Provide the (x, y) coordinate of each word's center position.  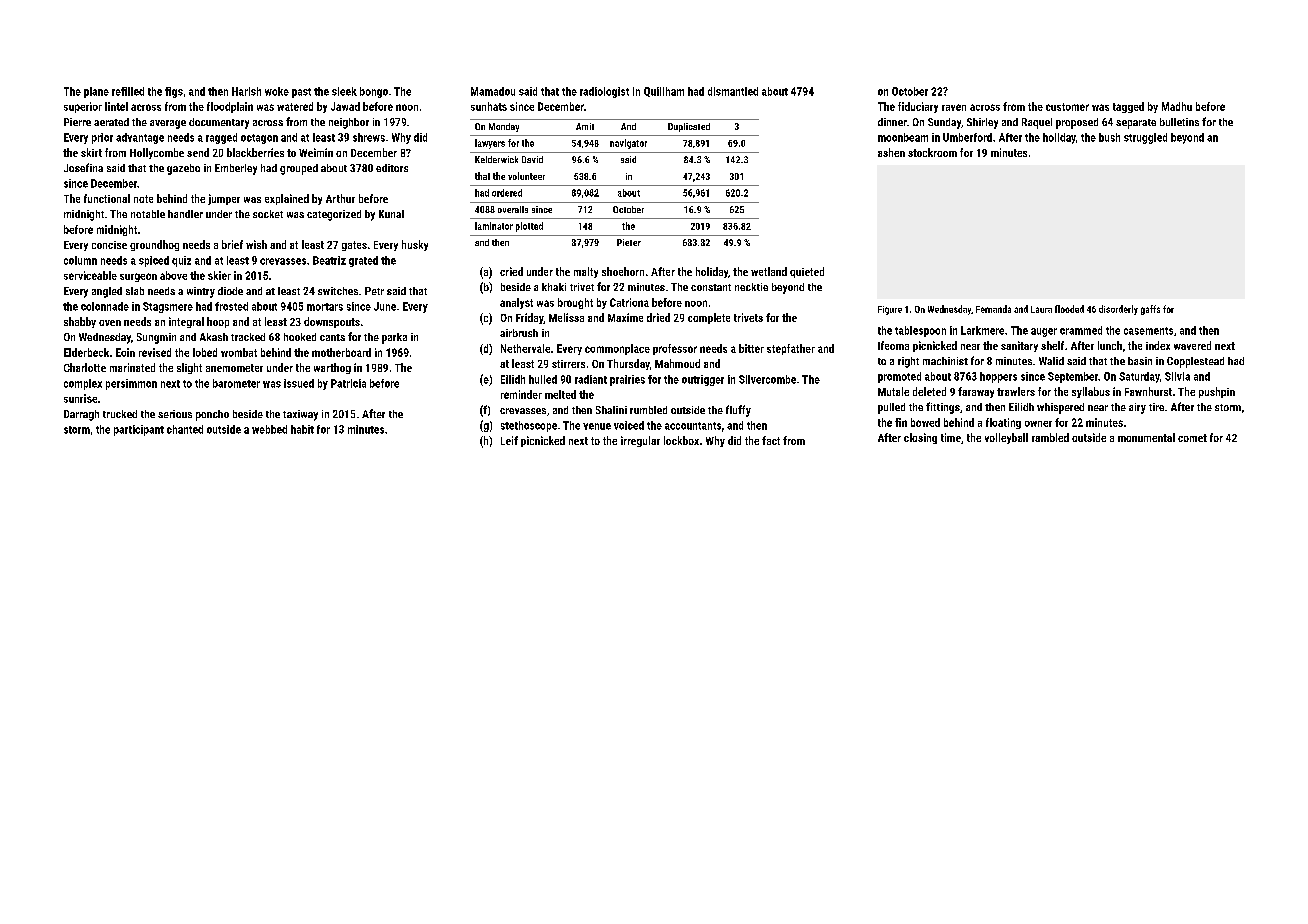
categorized (334, 215)
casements (1148, 331)
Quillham (664, 92)
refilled (128, 91)
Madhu (1177, 106)
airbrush (519, 333)
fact (771, 440)
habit (302, 429)
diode (230, 291)
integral (186, 322)
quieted (807, 272)
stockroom (932, 152)
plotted (529, 227)
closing (920, 438)
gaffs (1150, 310)
